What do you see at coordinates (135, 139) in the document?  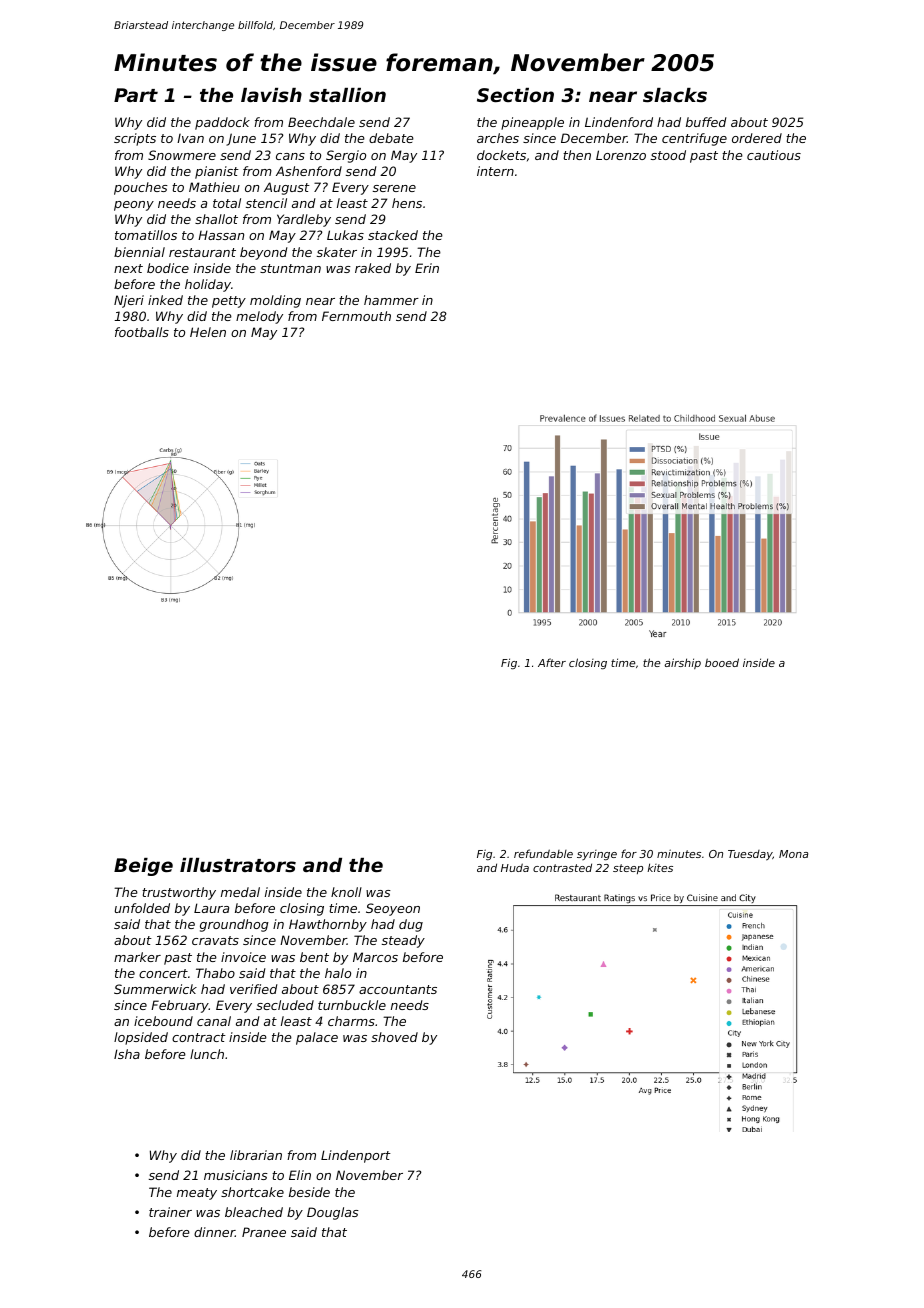 I see `scripts` at bounding box center [135, 139].
